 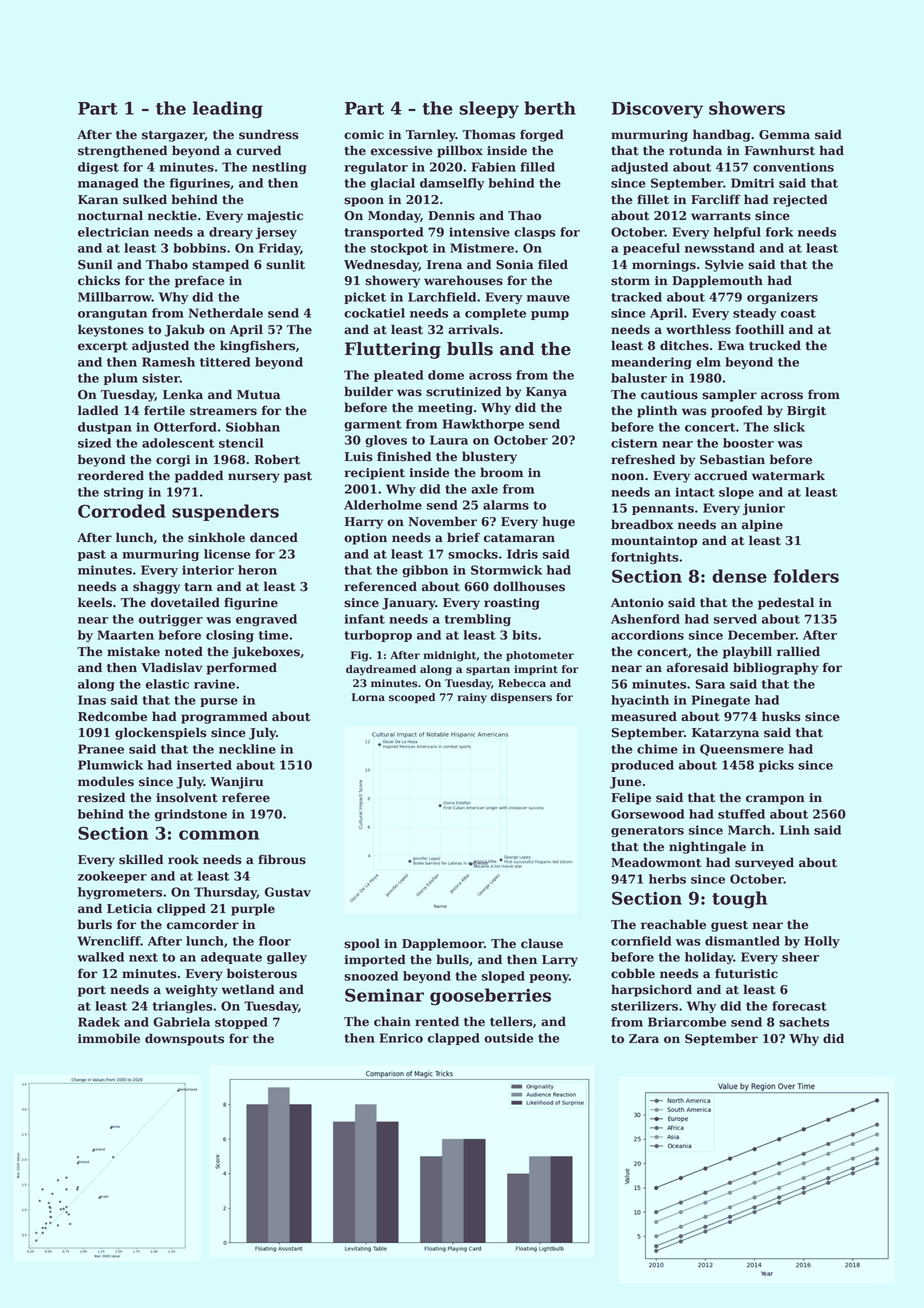 What do you see at coordinates (226, 313) in the document?
I see `Netherdale` at bounding box center [226, 313].
